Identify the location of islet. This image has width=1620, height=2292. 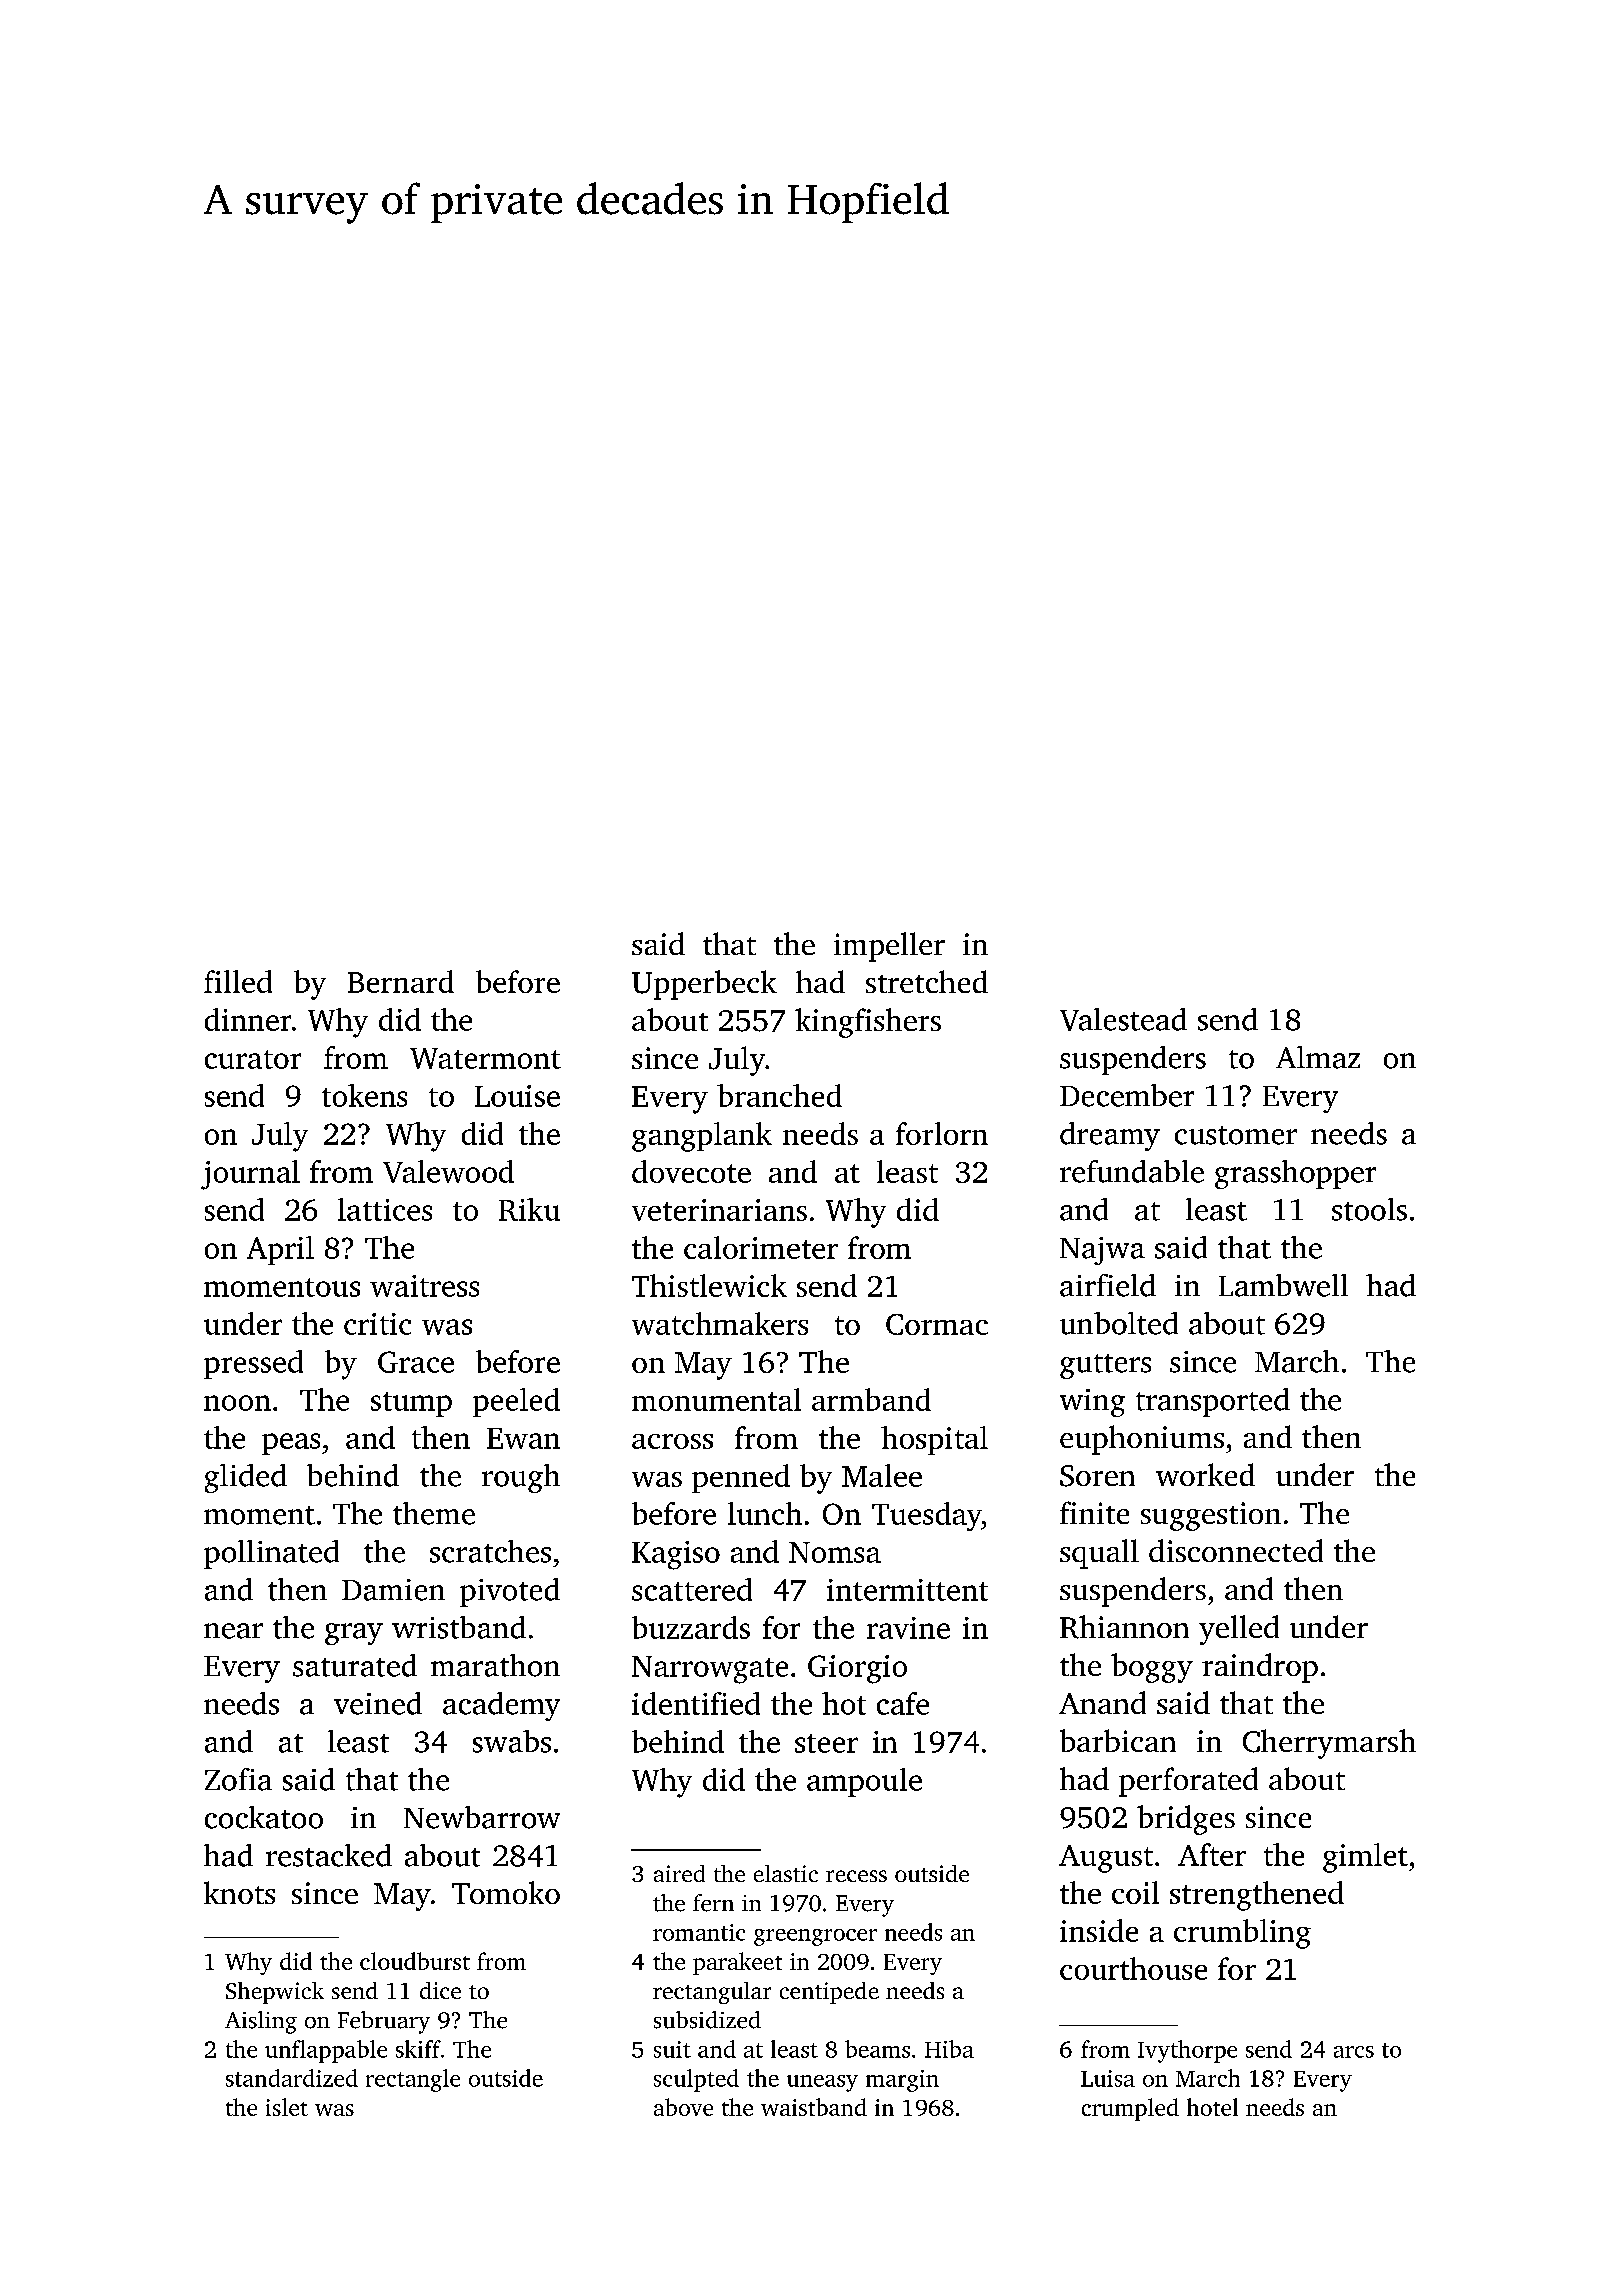
(287, 2107).
